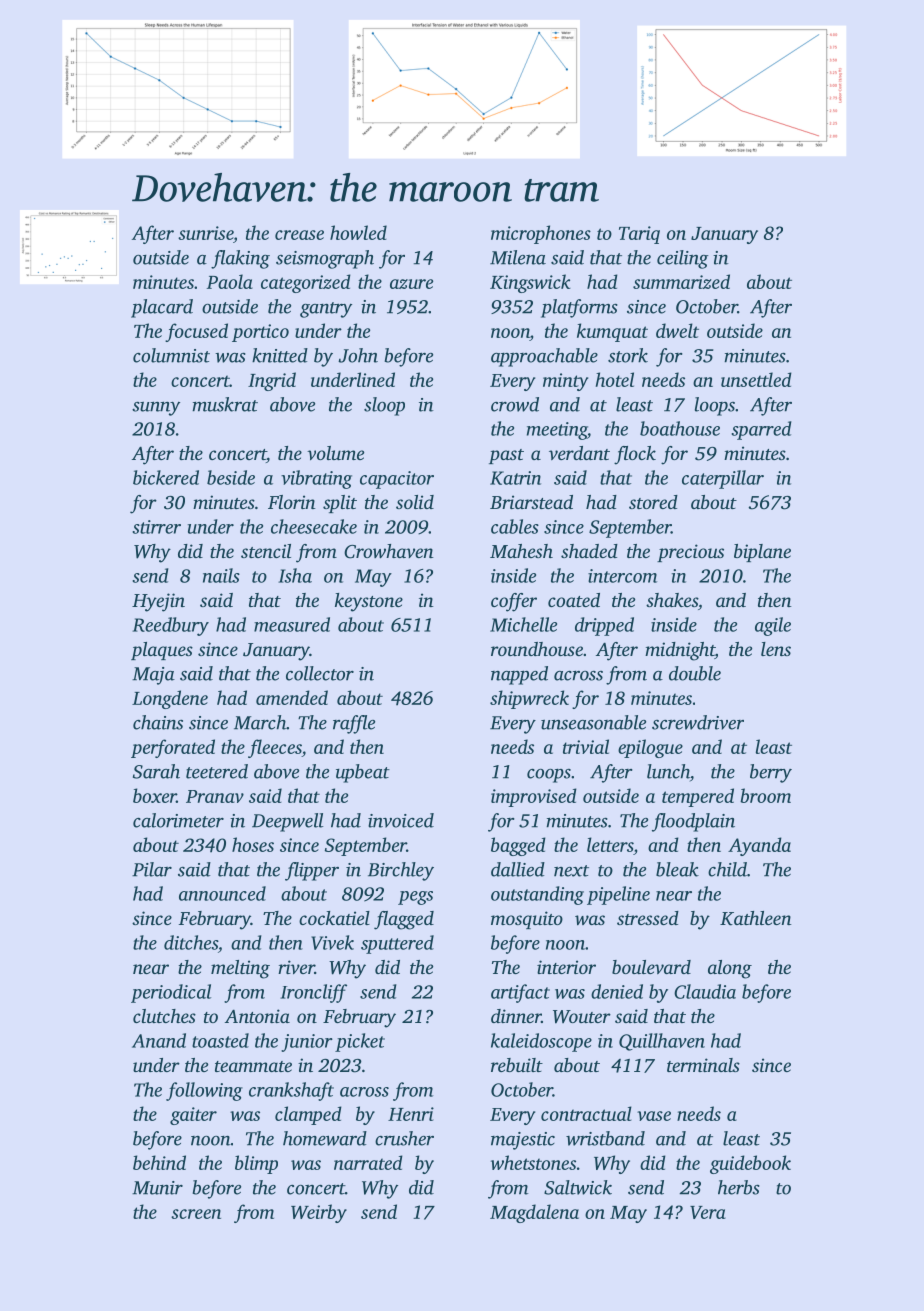 The image size is (924, 1311). Describe the element at coordinates (260, 333) in the page. I see `portico` at that location.
